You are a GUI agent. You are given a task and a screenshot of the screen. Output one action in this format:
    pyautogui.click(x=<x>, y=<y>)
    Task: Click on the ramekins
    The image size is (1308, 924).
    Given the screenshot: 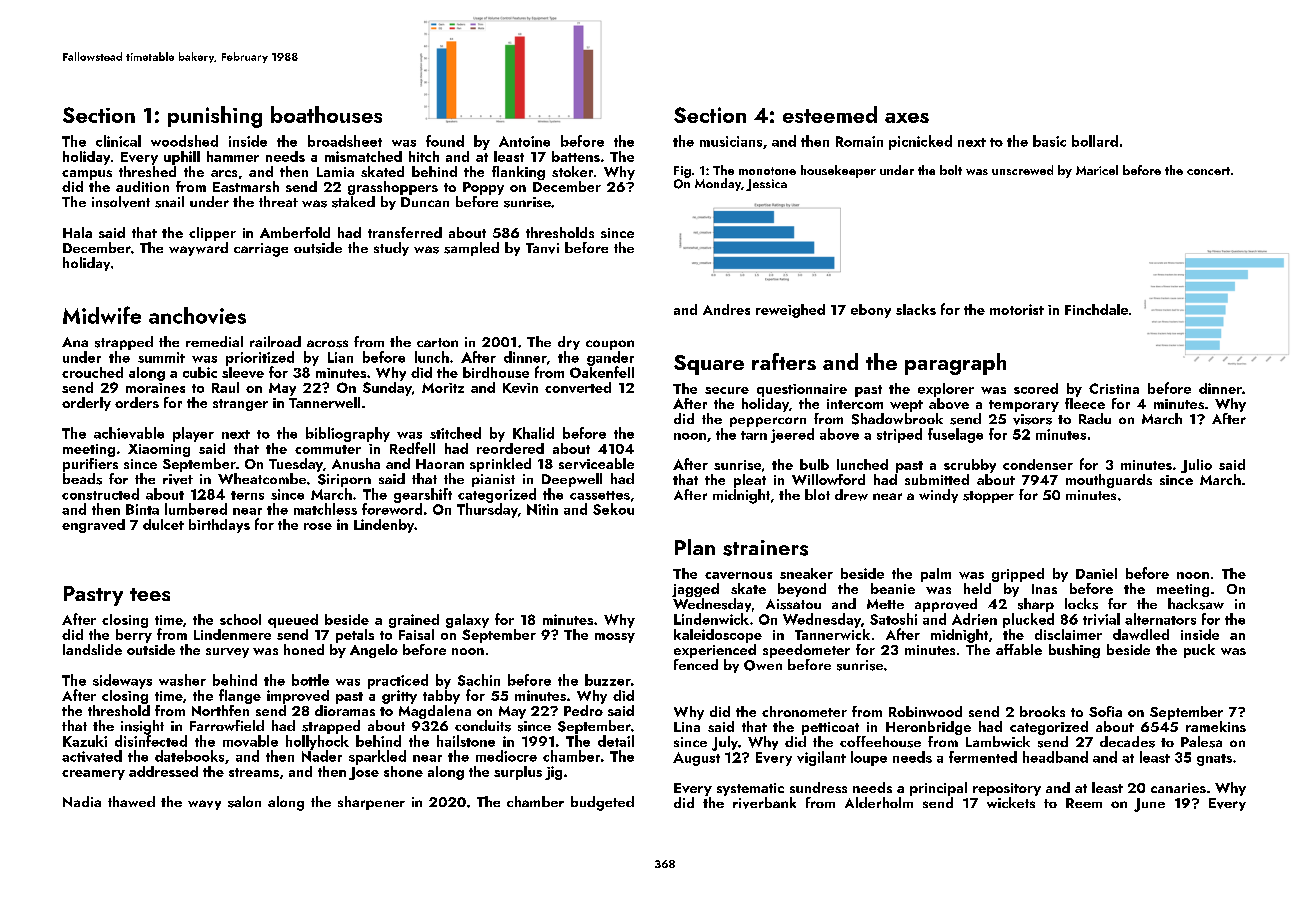 What is the action you would take?
    pyautogui.click(x=1216, y=726)
